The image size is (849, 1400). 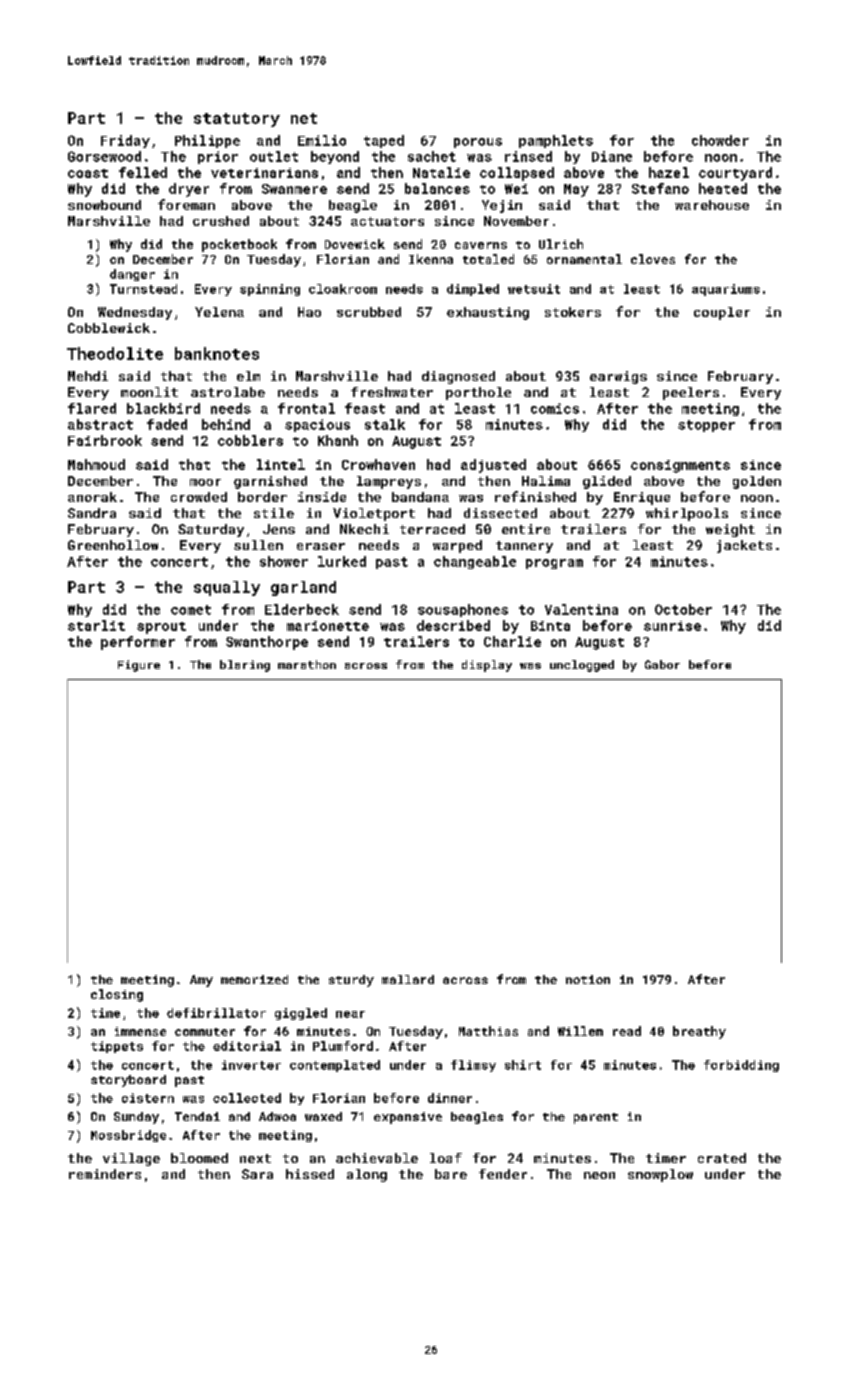 What do you see at coordinates (254, 979) in the page?
I see `memorized` at bounding box center [254, 979].
